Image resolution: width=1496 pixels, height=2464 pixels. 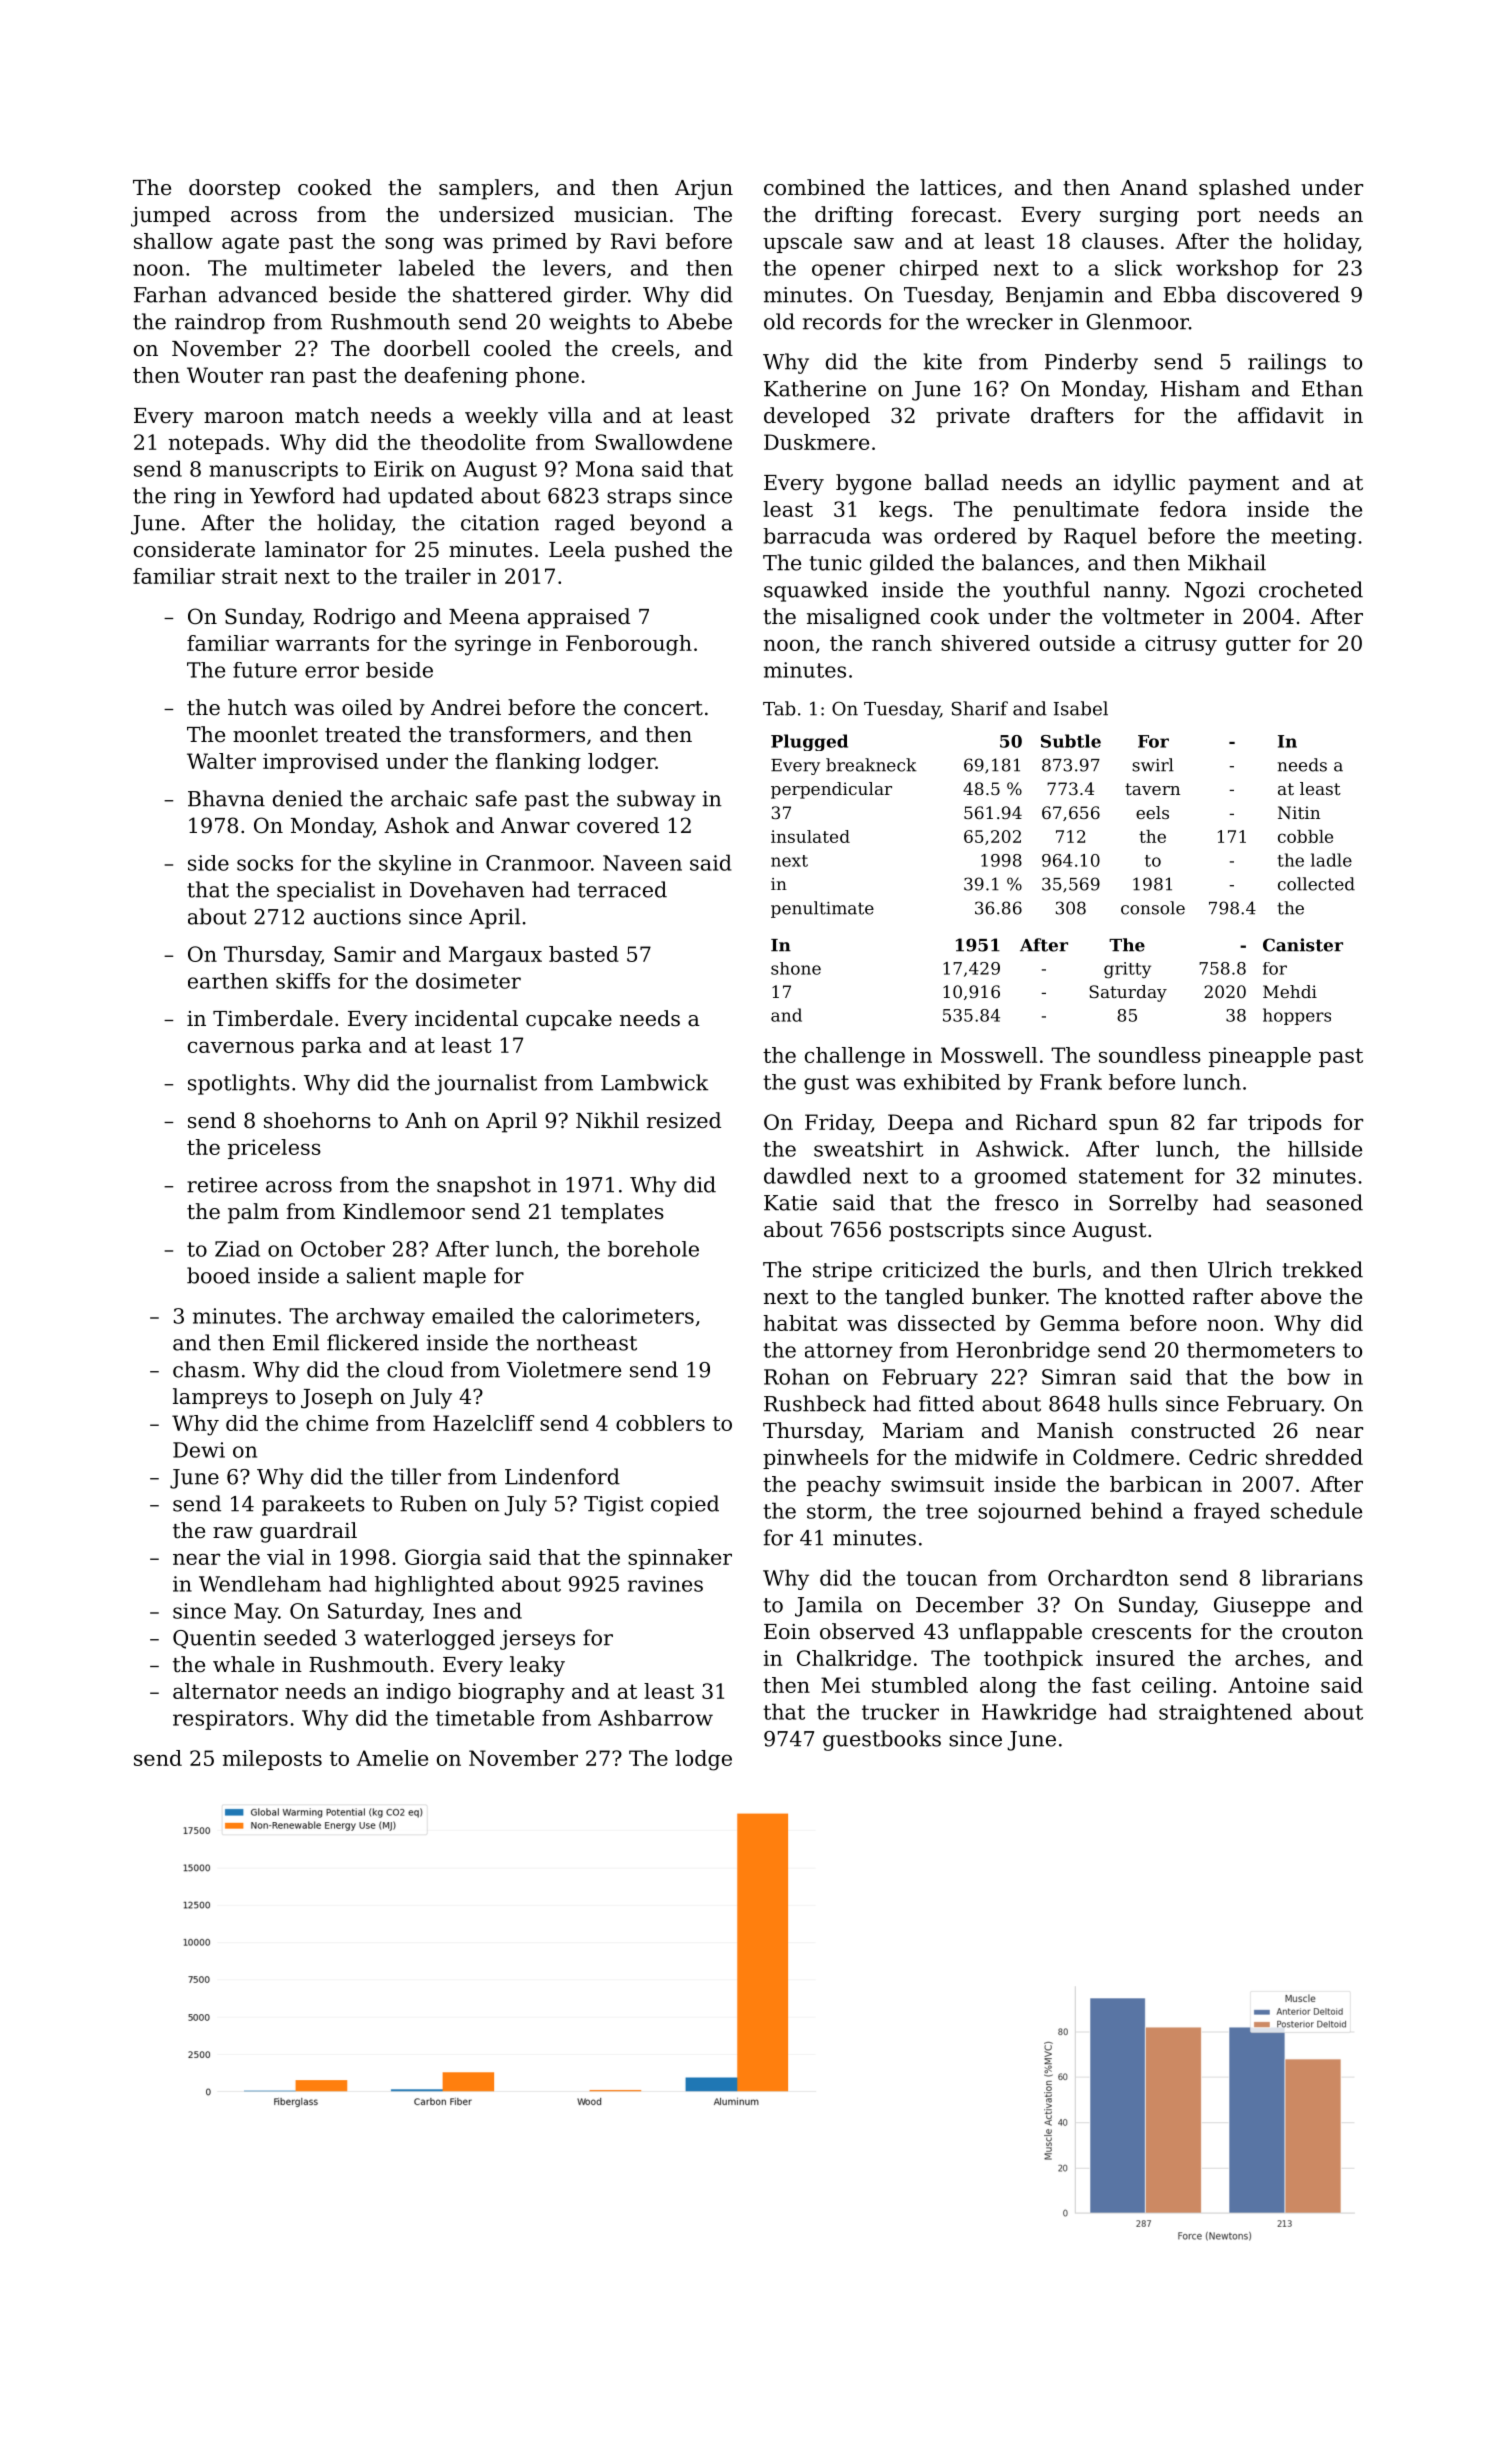 What do you see at coordinates (1225, 1713) in the screenshot?
I see `straightened` at bounding box center [1225, 1713].
